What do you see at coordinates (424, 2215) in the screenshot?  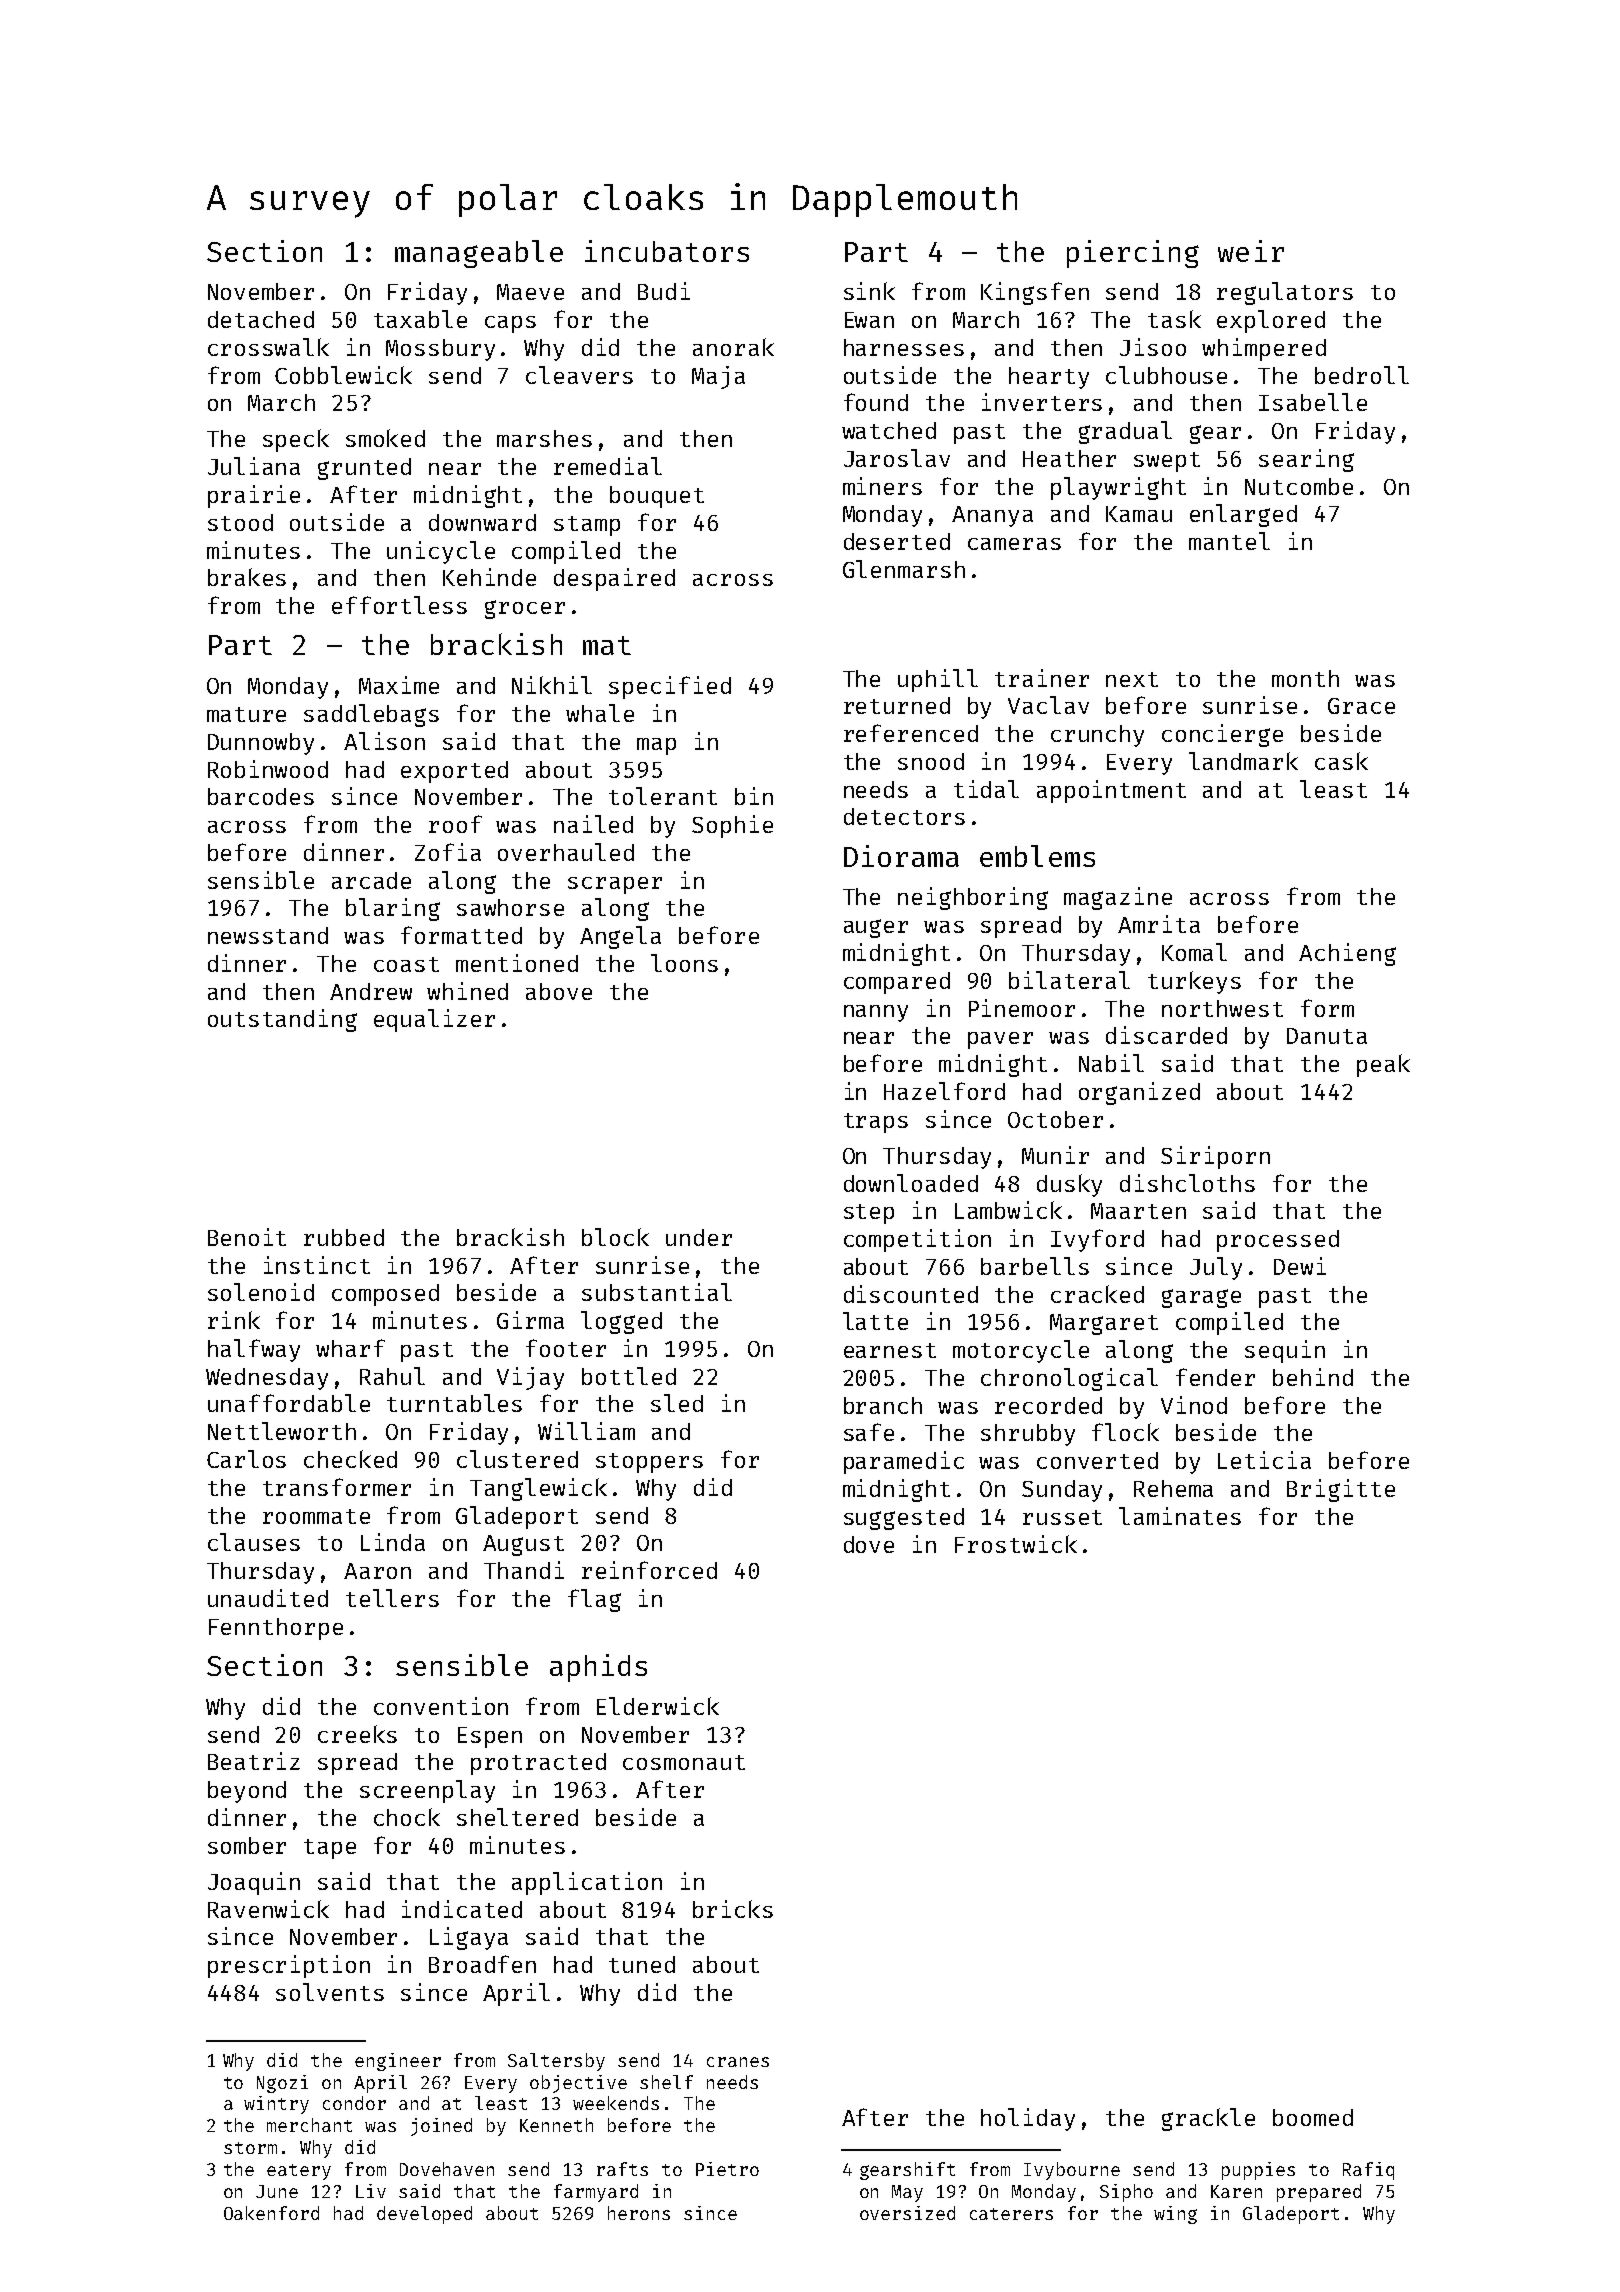 I see `developed` at bounding box center [424, 2215].
